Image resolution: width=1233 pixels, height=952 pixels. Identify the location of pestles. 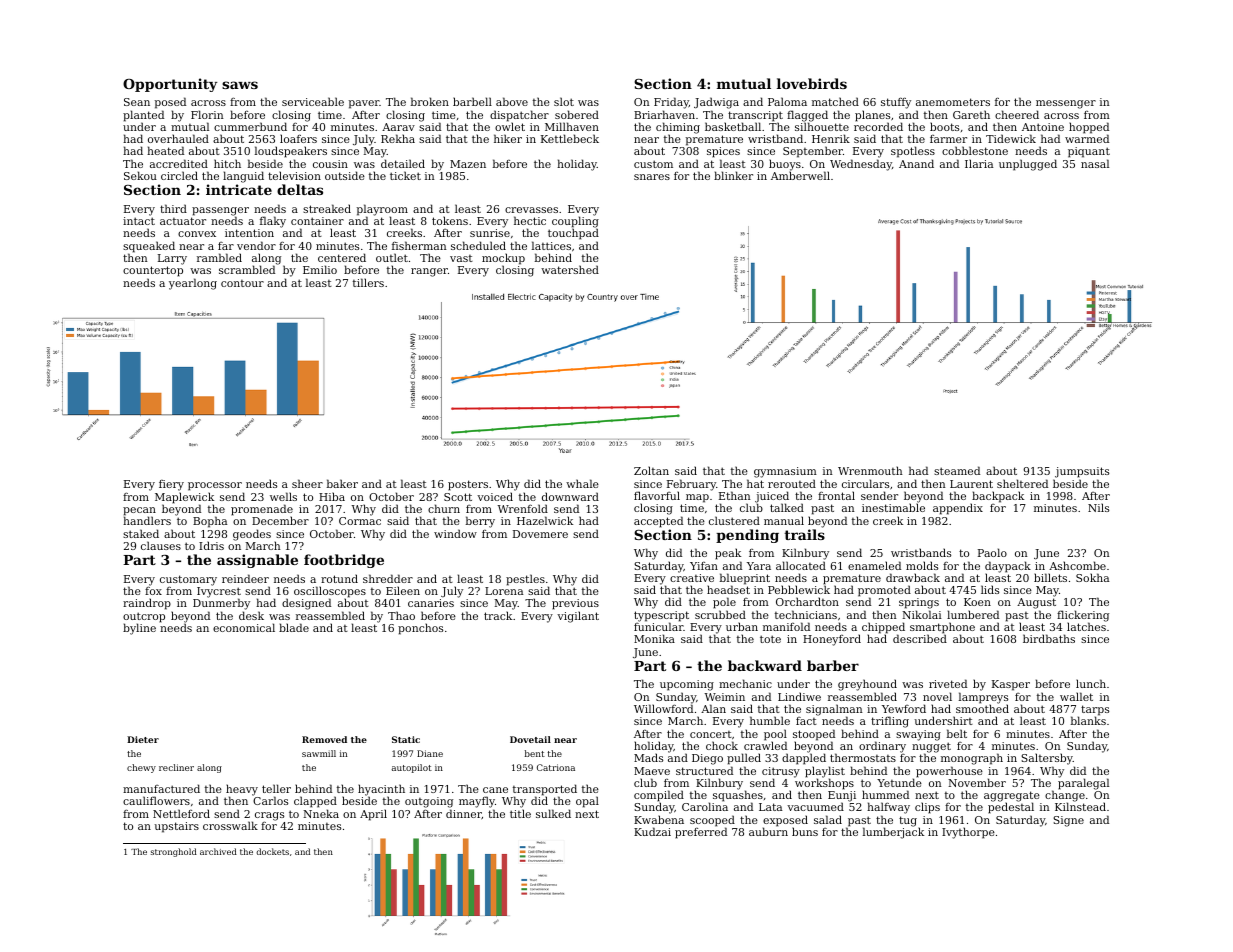
(525, 580).
